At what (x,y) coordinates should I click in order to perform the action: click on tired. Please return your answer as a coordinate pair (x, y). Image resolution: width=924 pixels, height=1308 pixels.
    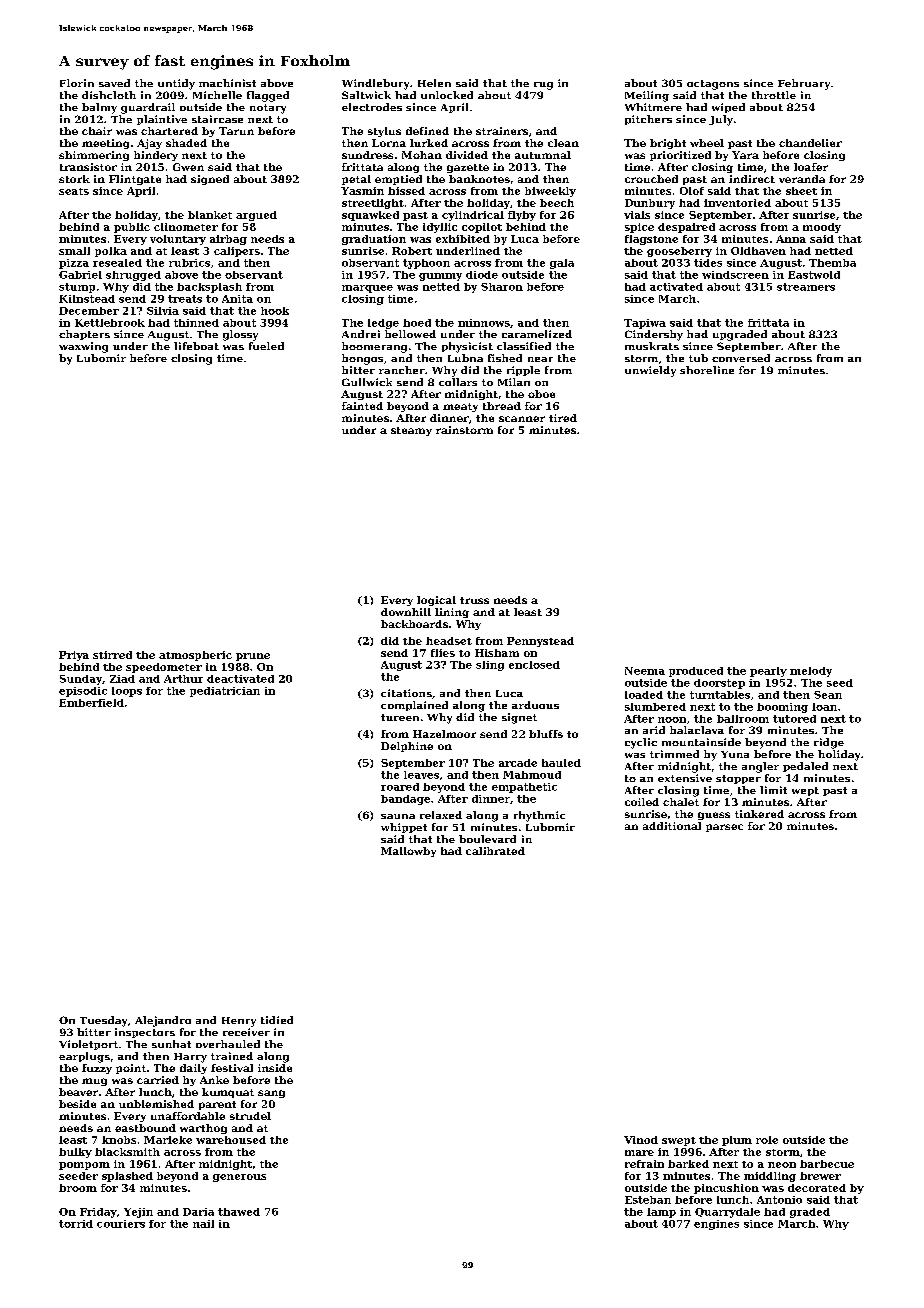
    Looking at the image, I should click on (563, 418).
